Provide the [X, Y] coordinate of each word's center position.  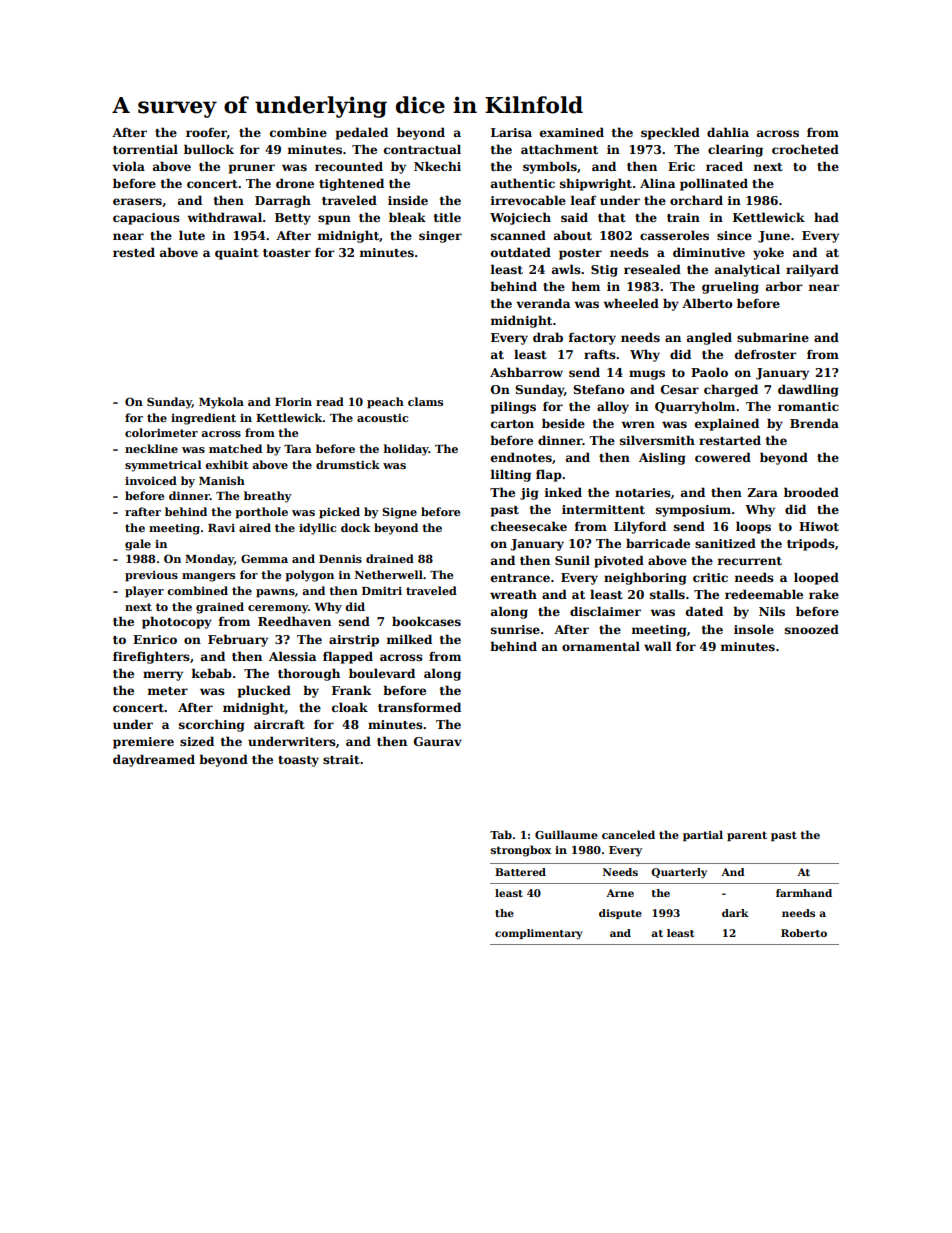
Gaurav [438, 741]
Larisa [511, 132]
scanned [518, 235]
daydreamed [154, 760]
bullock [209, 149]
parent [747, 836]
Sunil [572, 560]
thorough [309, 674]
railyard [812, 270]
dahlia [728, 132]
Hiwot [819, 526]
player [144, 592]
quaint [237, 254]
